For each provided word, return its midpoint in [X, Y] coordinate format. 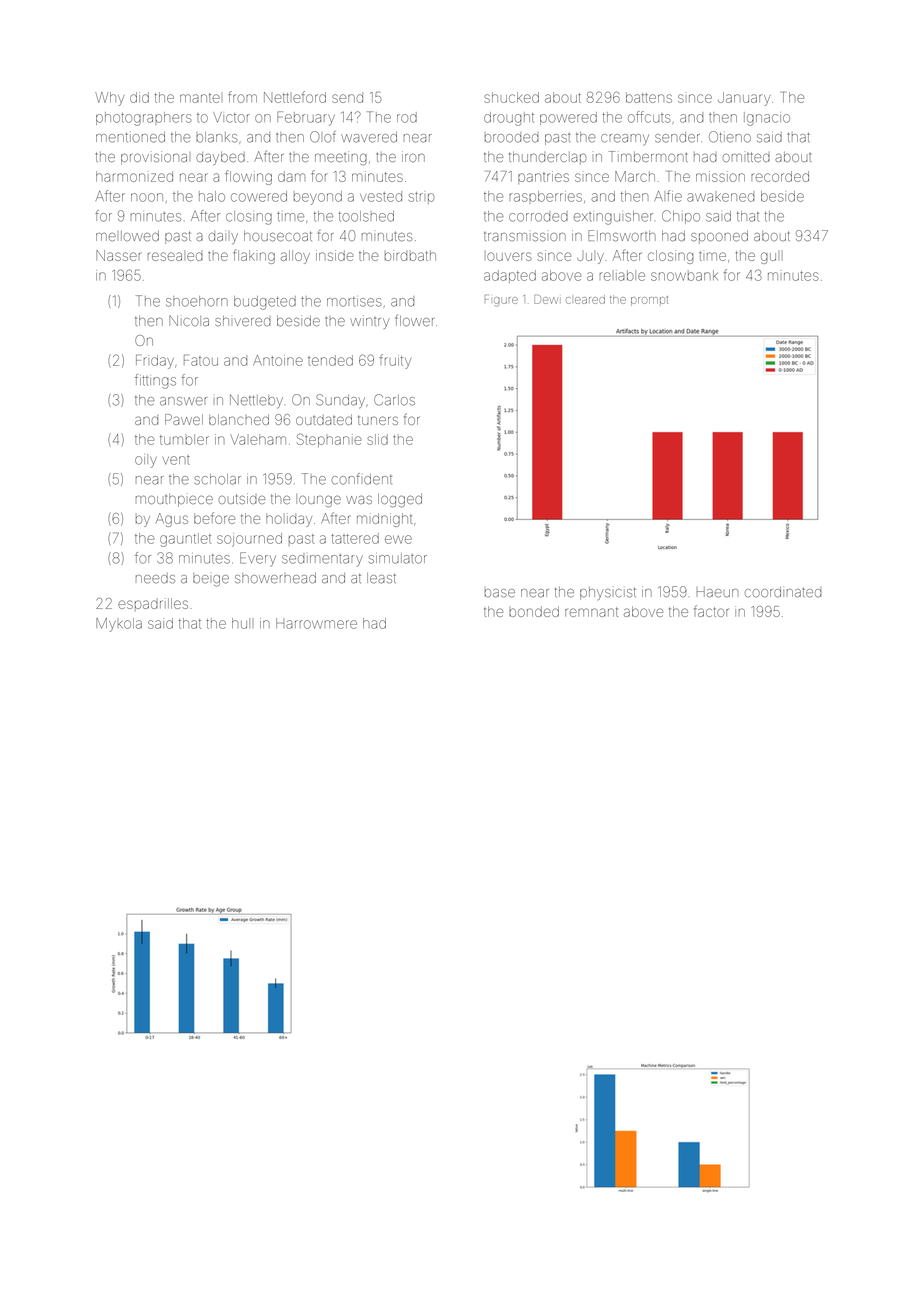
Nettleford [295, 97]
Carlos [394, 400]
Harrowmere [316, 623]
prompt [649, 301]
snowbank [684, 275]
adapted [510, 276]
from [242, 97]
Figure [501, 301]
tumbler [184, 439]
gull [772, 258]
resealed [175, 256]
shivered [243, 321]
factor [711, 611]
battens [649, 97]
